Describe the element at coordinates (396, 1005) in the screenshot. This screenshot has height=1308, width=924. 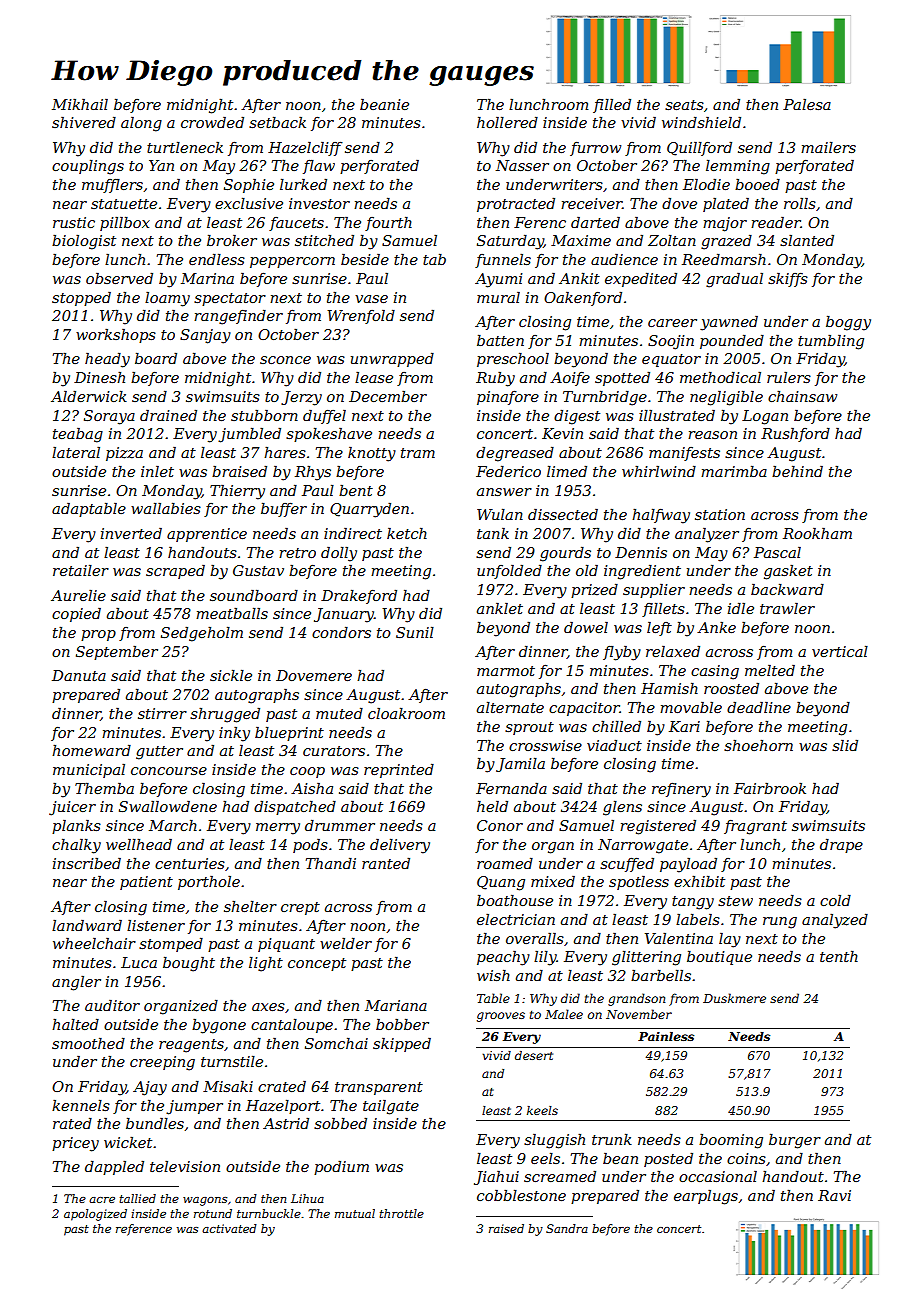
I see `Mariana` at that location.
